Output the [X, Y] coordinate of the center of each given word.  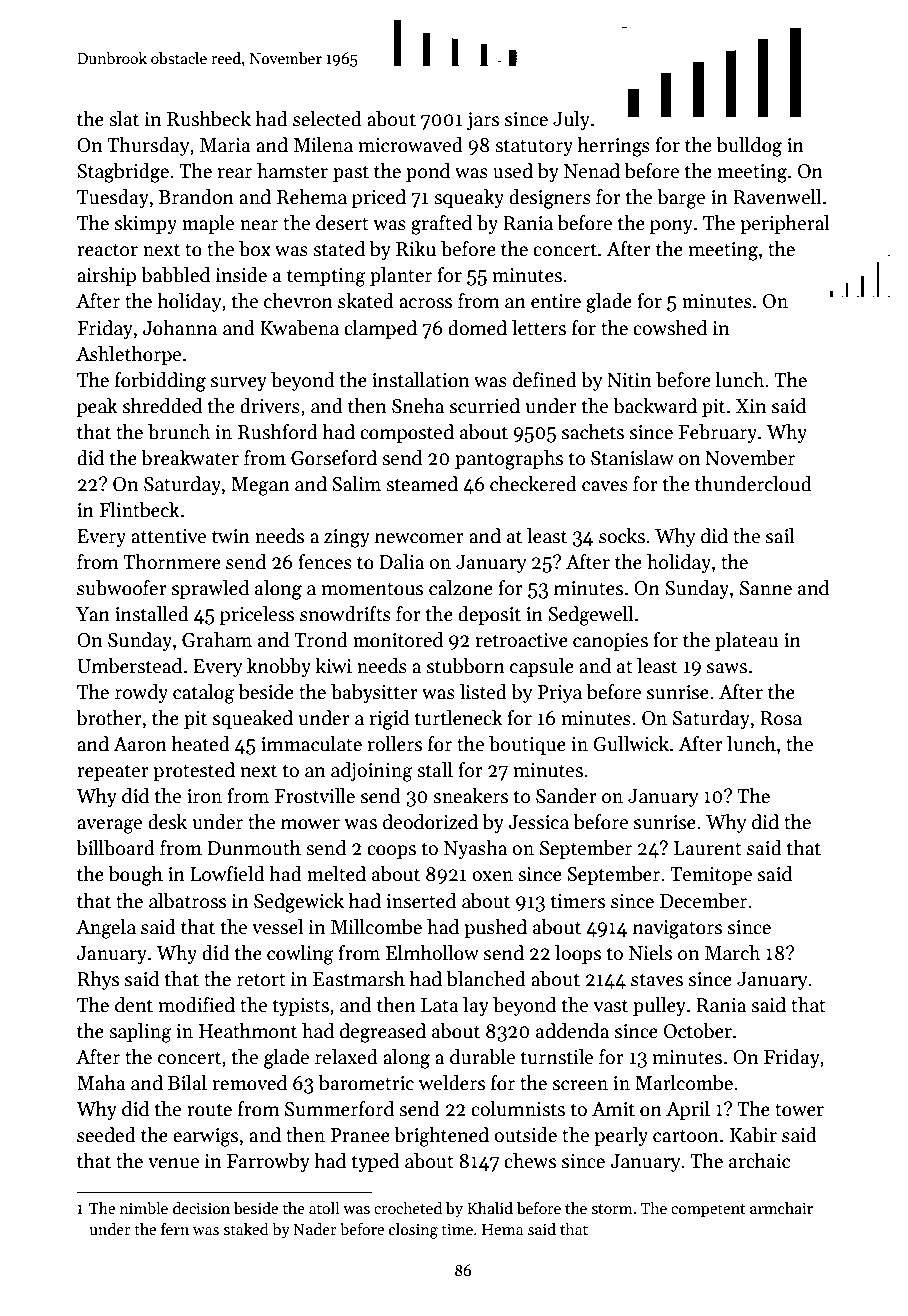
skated [366, 301]
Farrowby [268, 1162]
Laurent [708, 848]
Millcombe [376, 927]
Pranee [360, 1135]
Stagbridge [123, 173]
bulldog [749, 147]
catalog [204, 694]
